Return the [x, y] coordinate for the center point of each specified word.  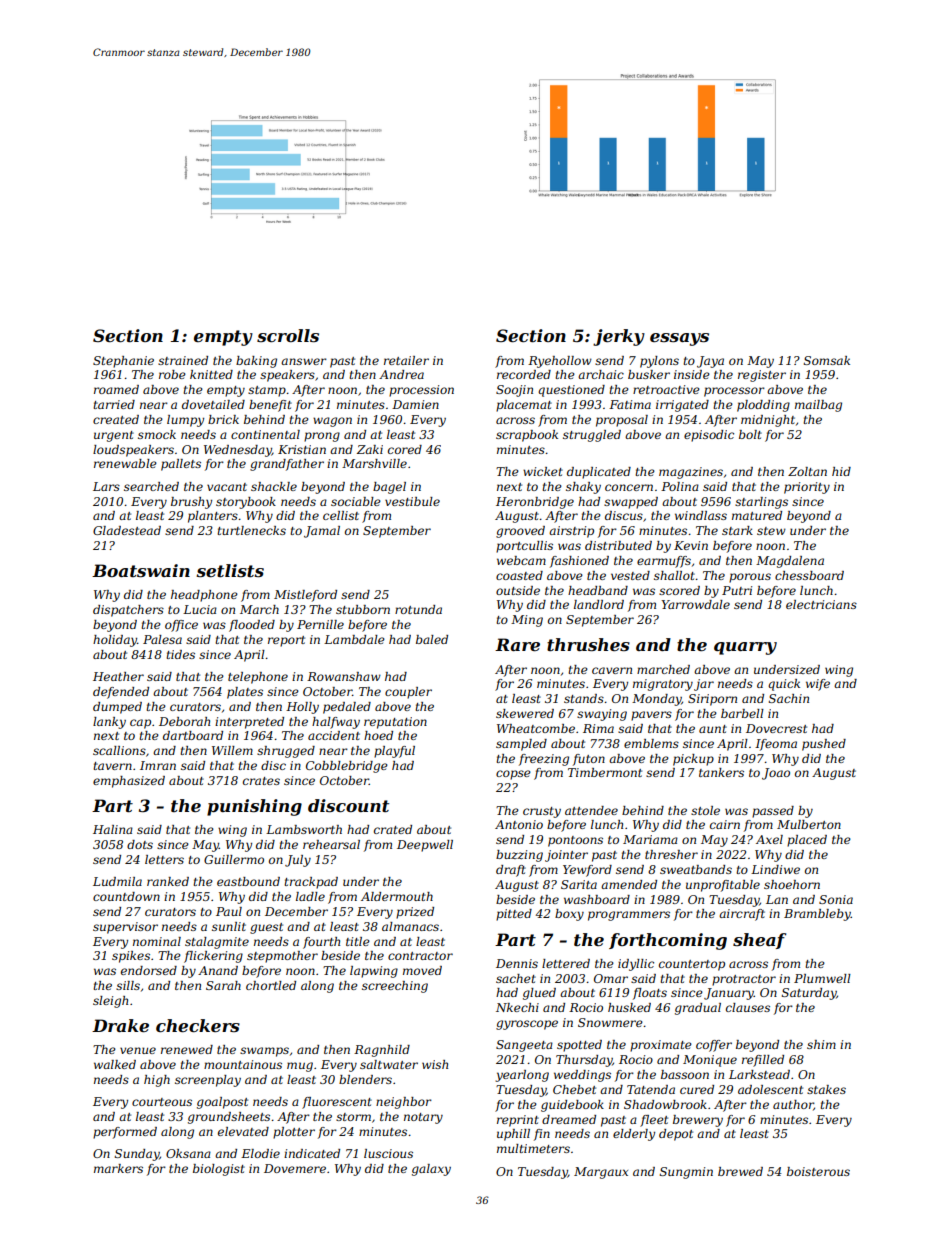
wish [435, 1064]
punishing [254, 807]
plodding [763, 406]
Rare [517, 644]
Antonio [519, 824]
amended [629, 884]
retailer [406, 360]
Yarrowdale [696, 604]
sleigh [110, 1002]
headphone [204, 596]
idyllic [636, 965]
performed [125, 1133]
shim [821, 1044]
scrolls [288, 335]
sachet [516, 978]
